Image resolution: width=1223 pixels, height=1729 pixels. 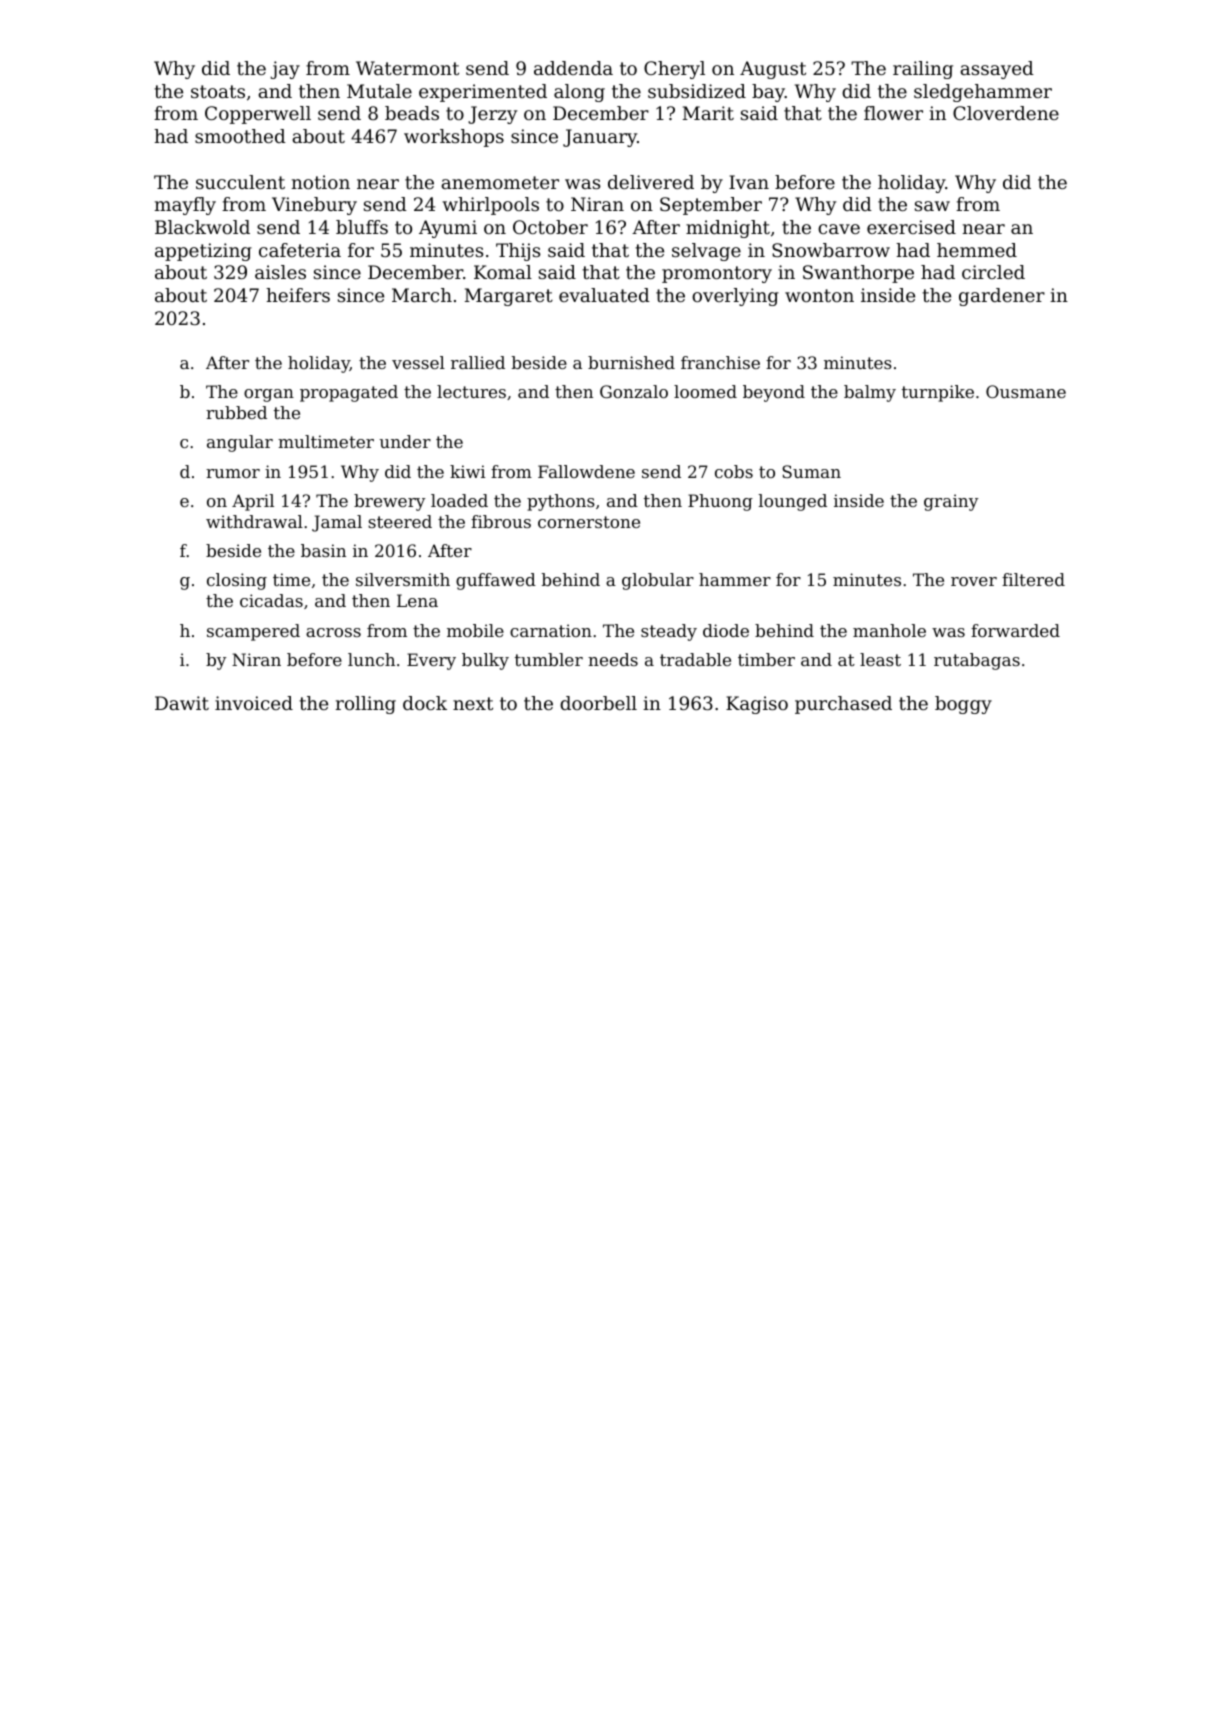 What do you see at coordinates (298, 295) in the screenshot?
I see `heifers` at bounding box center [298, 295].
